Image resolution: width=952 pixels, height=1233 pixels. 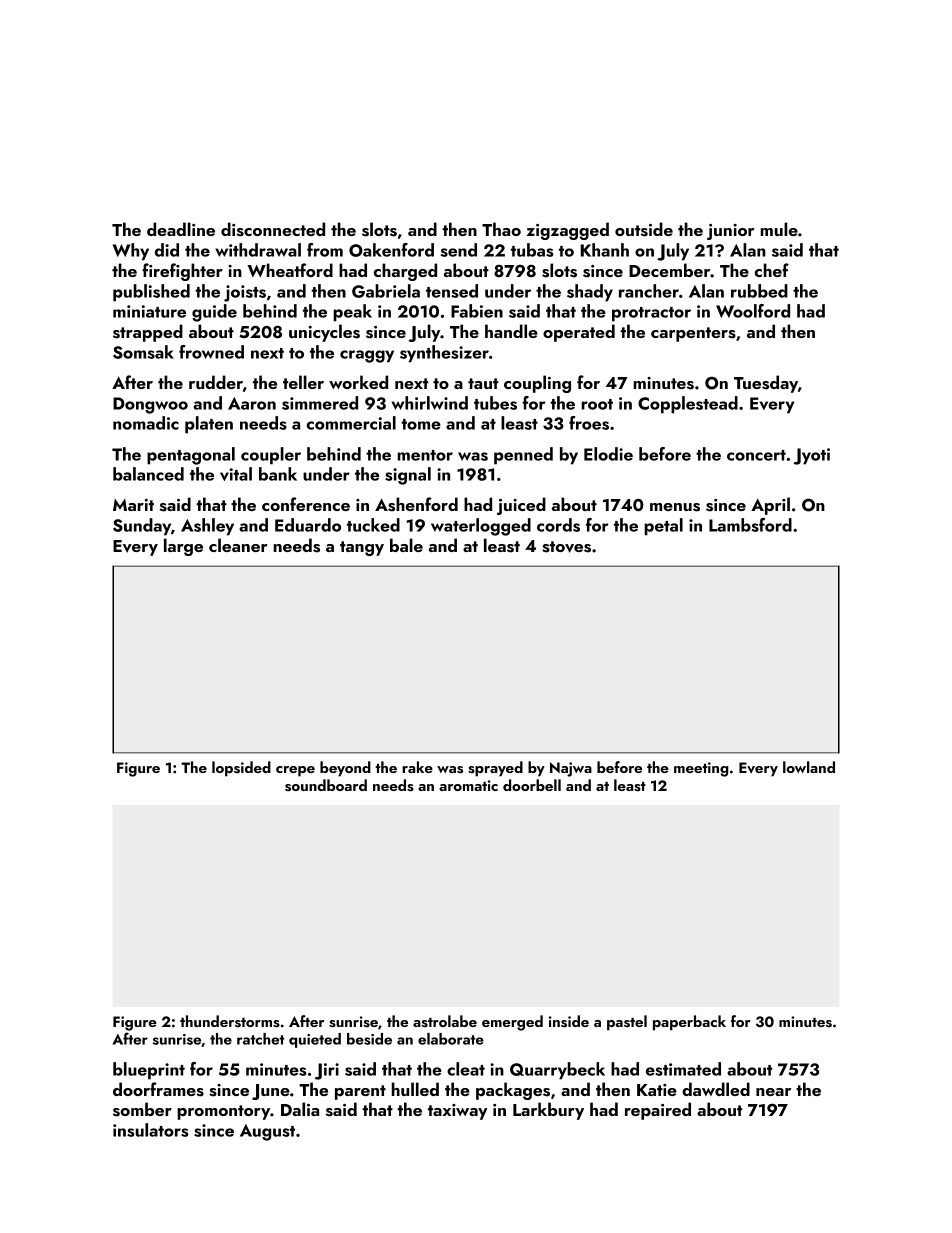 What do you see at coordinates (590, 293) in the screenshot?
I see `shady` at bounding box center [590, 293].
